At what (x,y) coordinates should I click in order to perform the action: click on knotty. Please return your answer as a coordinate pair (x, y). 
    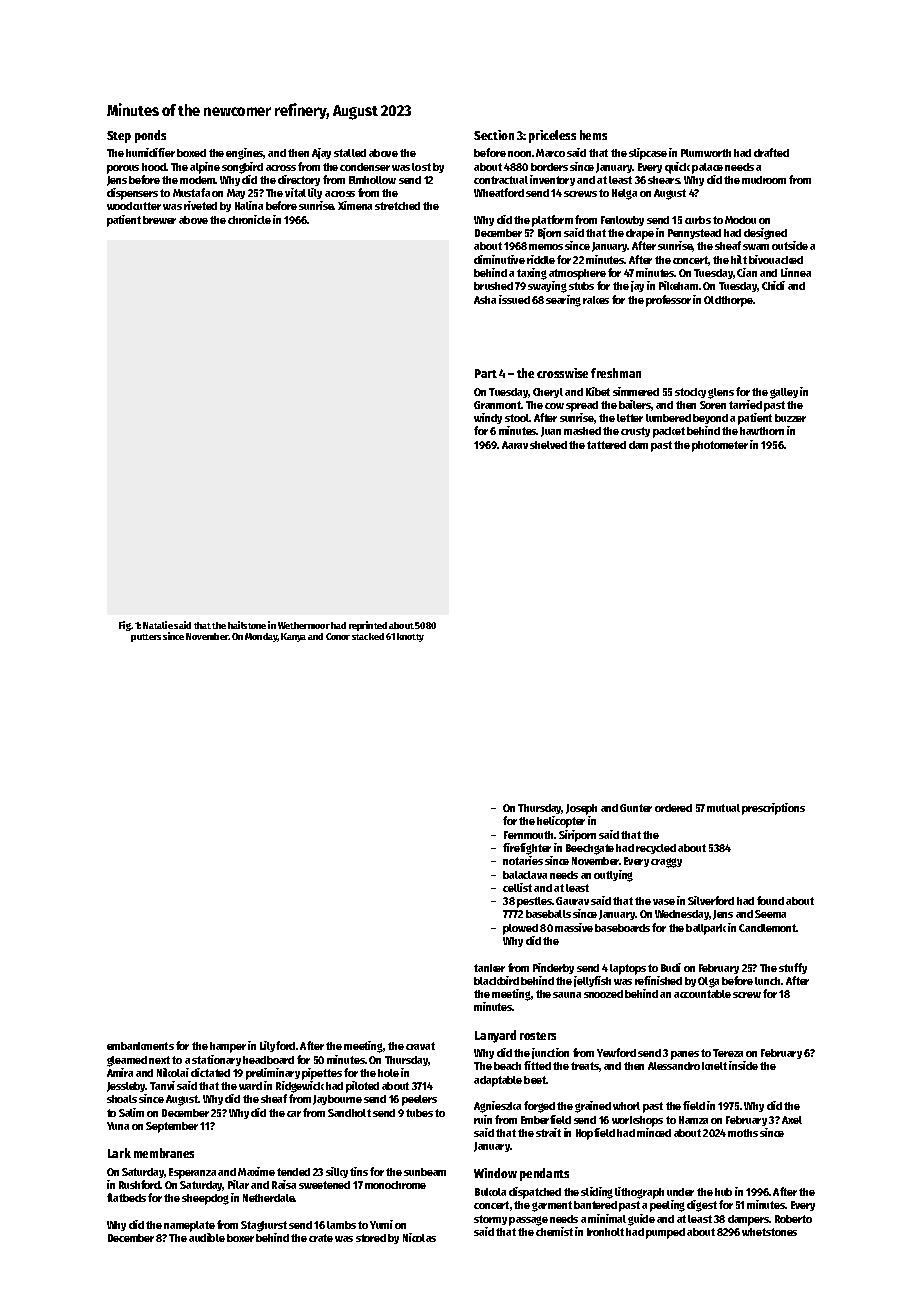
    Looking at the image, I should click on (410, 637).
